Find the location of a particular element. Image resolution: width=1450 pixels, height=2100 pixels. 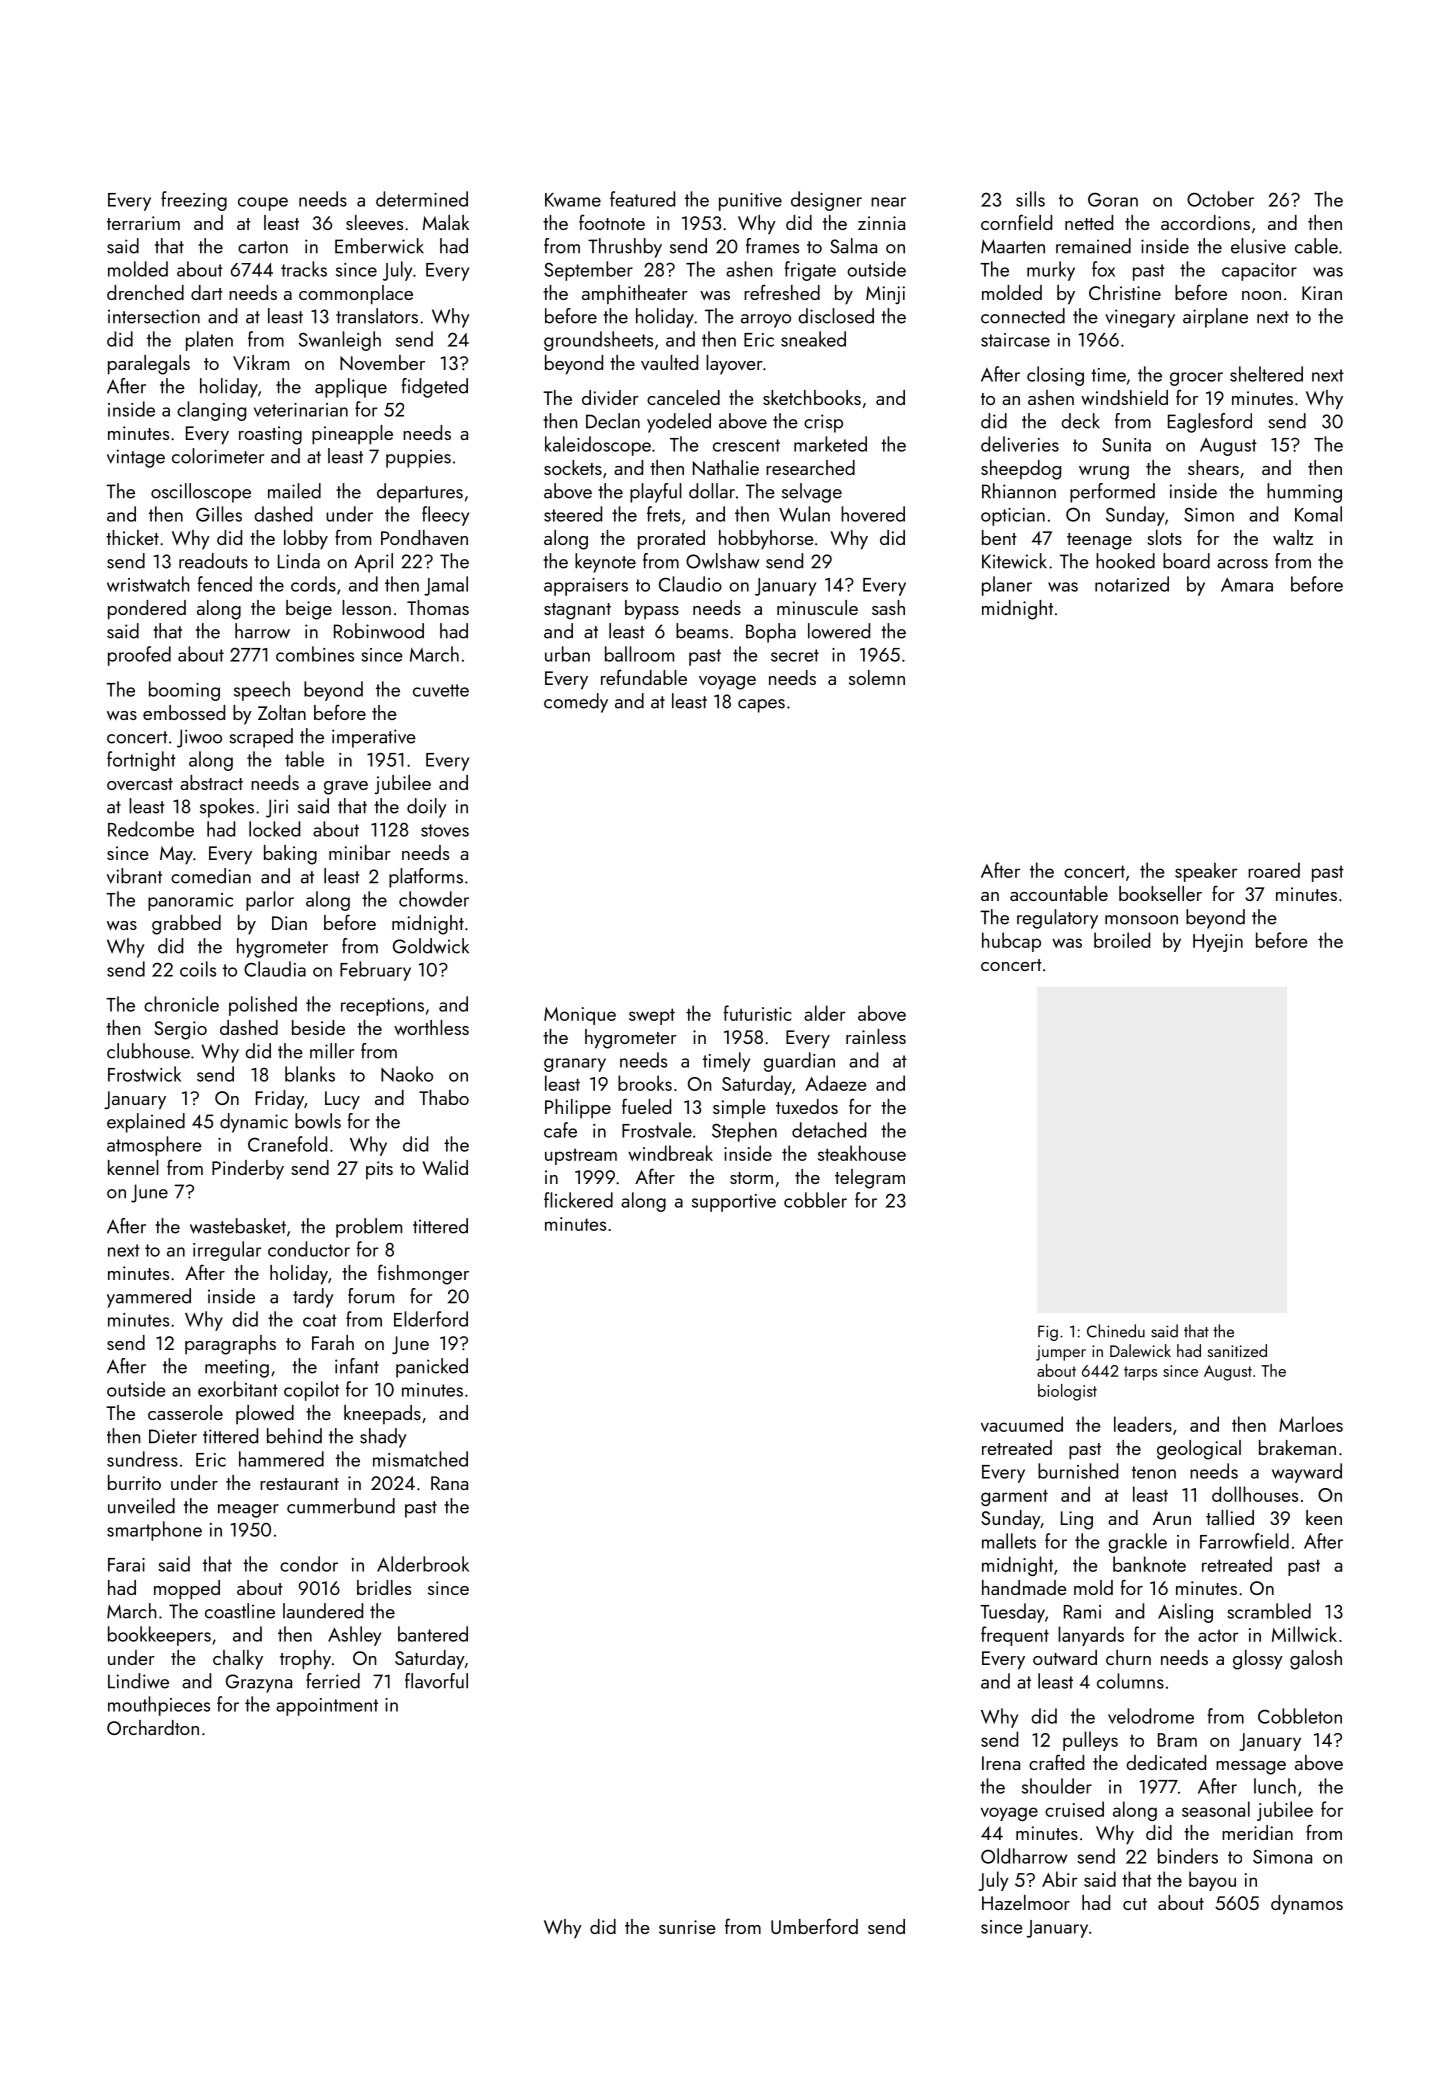

mismatched is located at coordinates (420, 1459).
